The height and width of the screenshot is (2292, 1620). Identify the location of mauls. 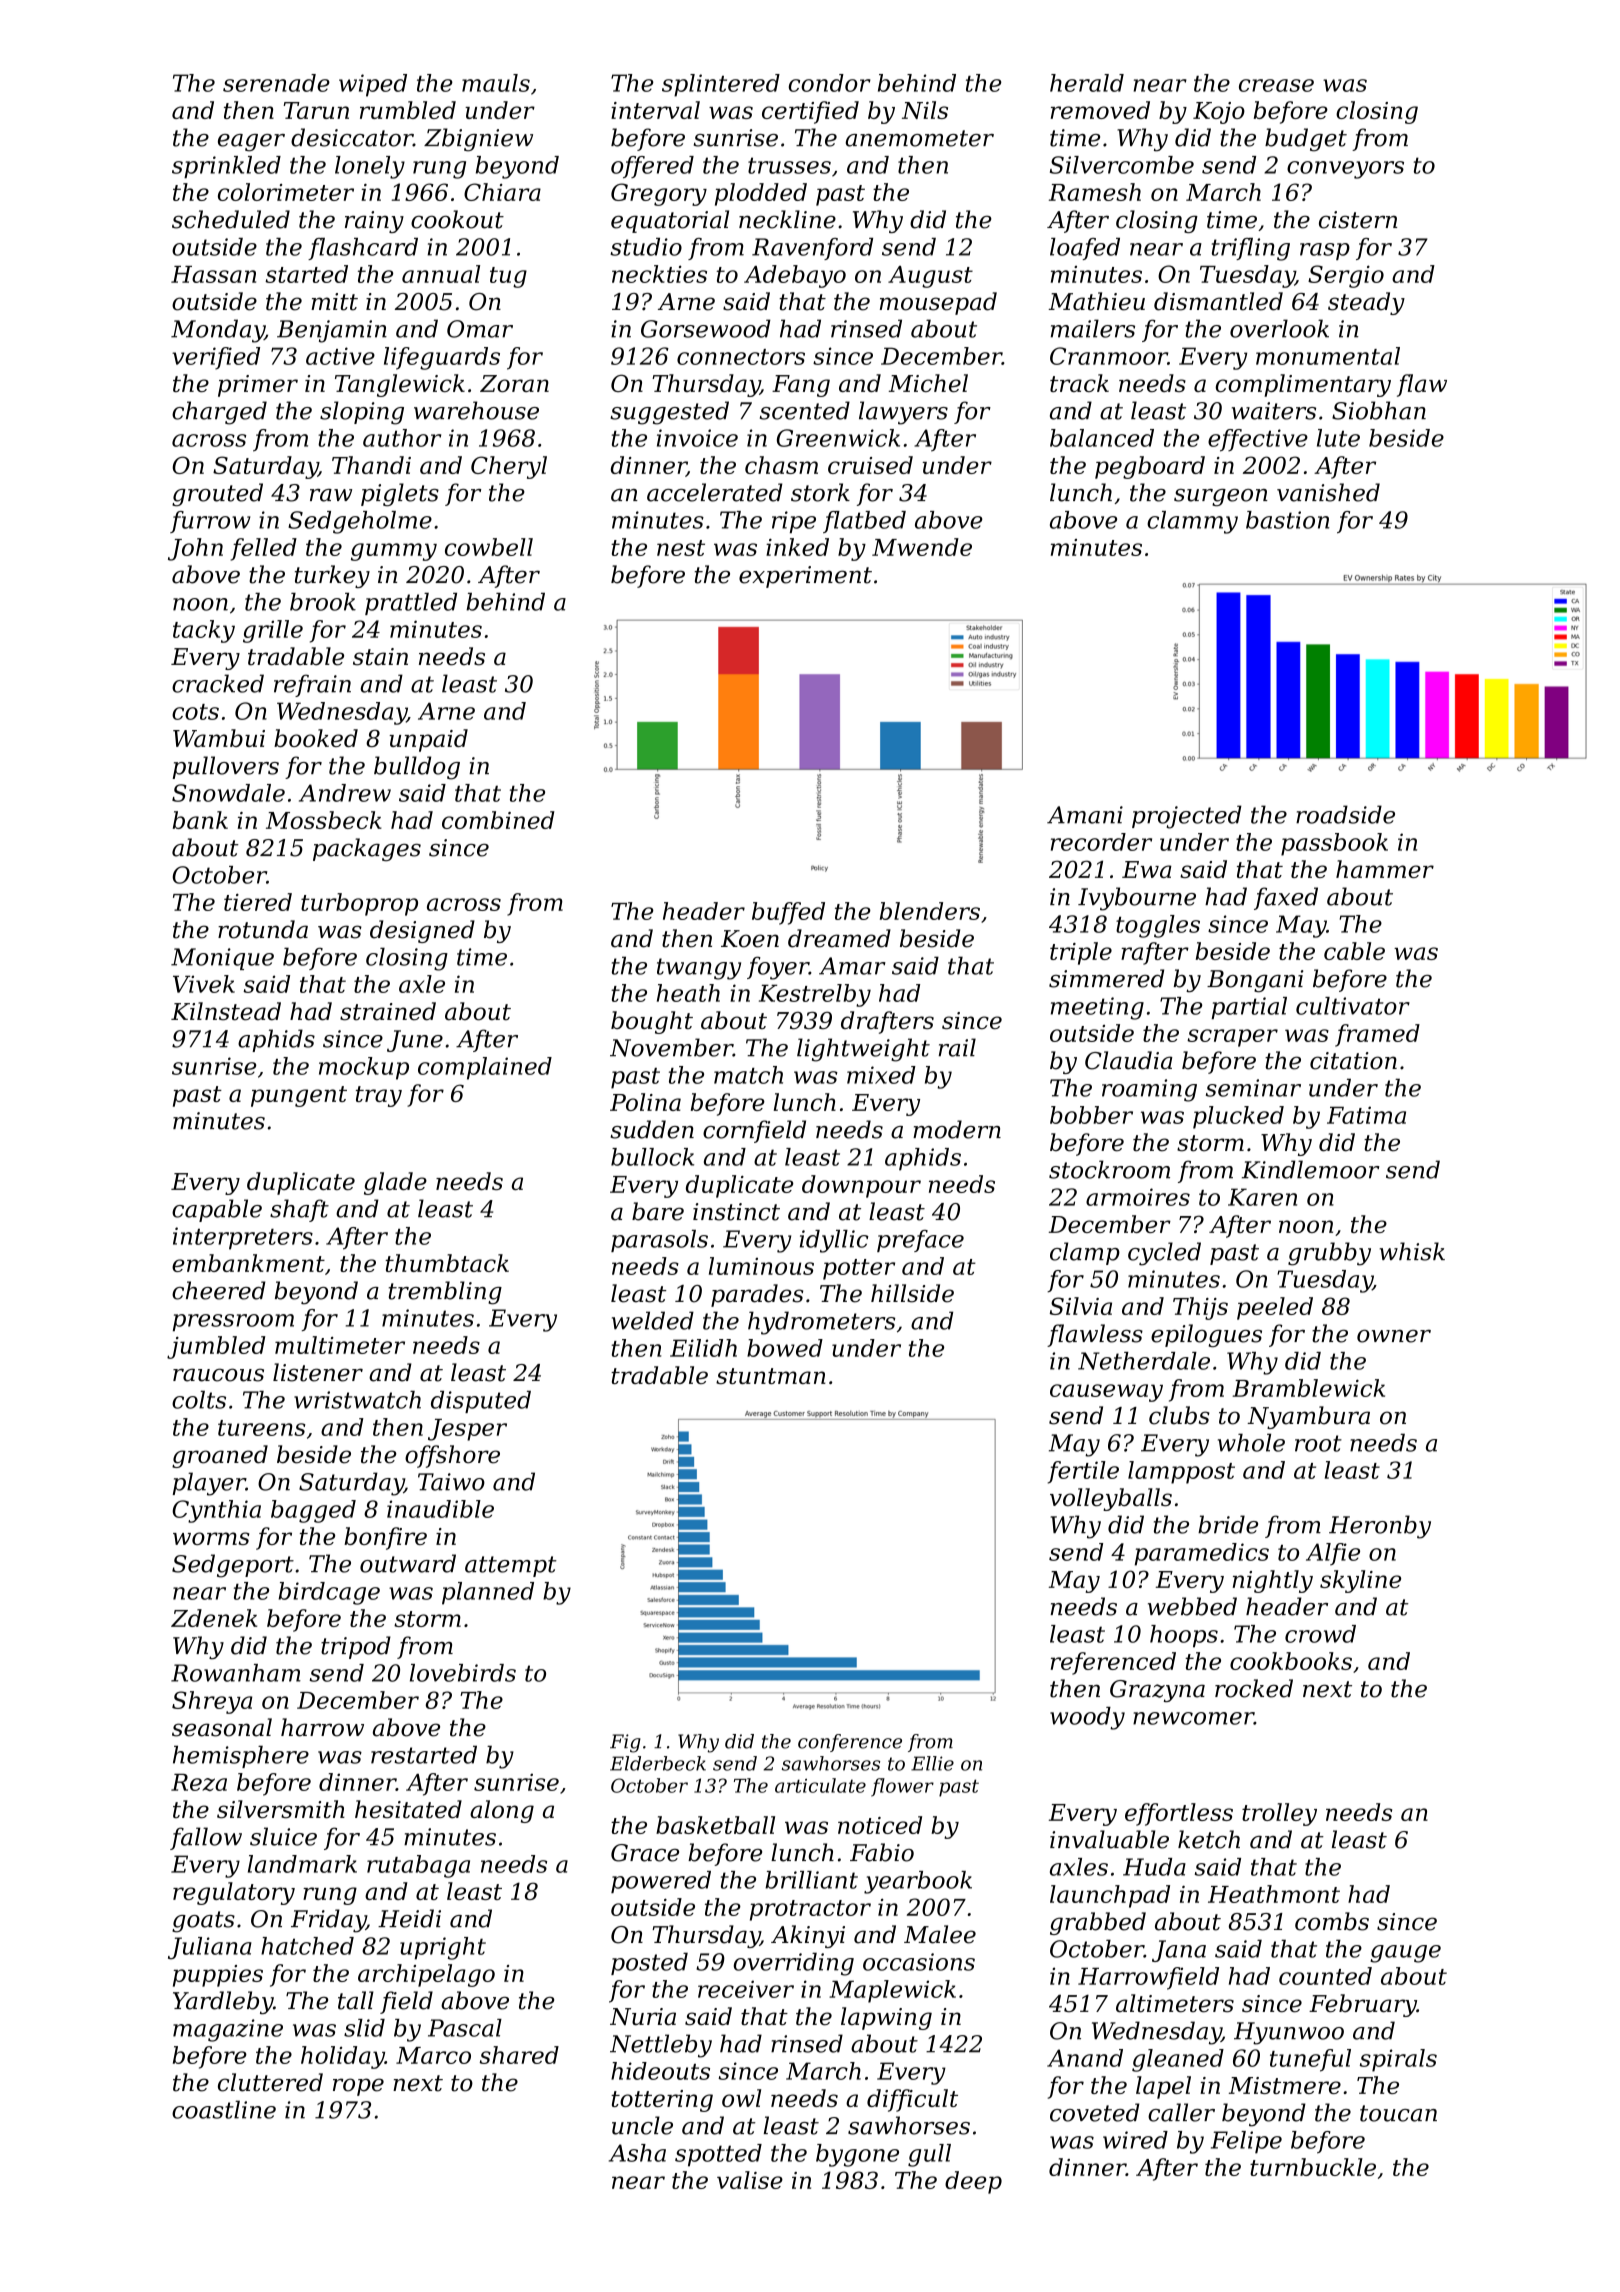
(496, 83).
